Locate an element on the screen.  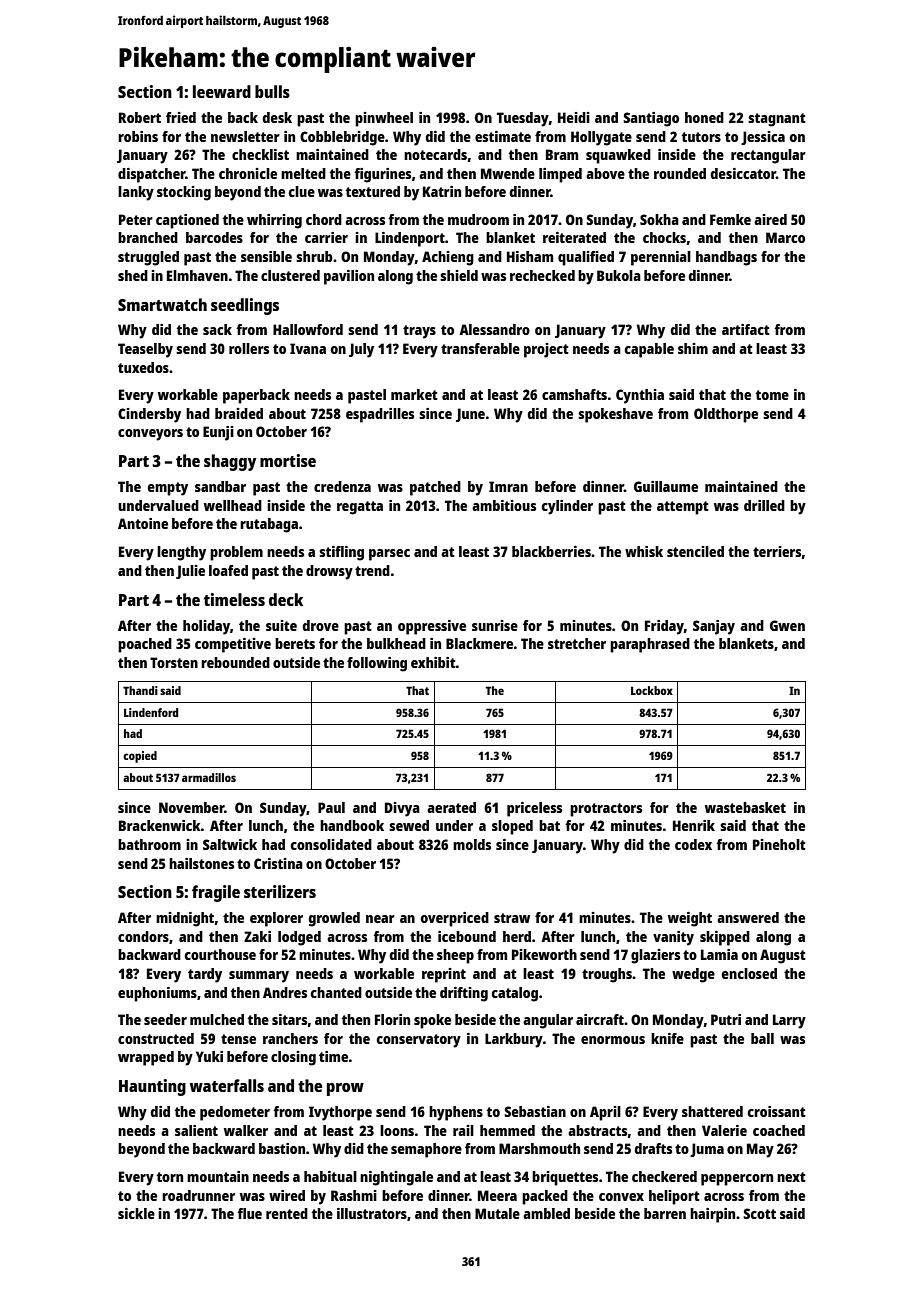
stagnant is located at coordinates (777, 120).
